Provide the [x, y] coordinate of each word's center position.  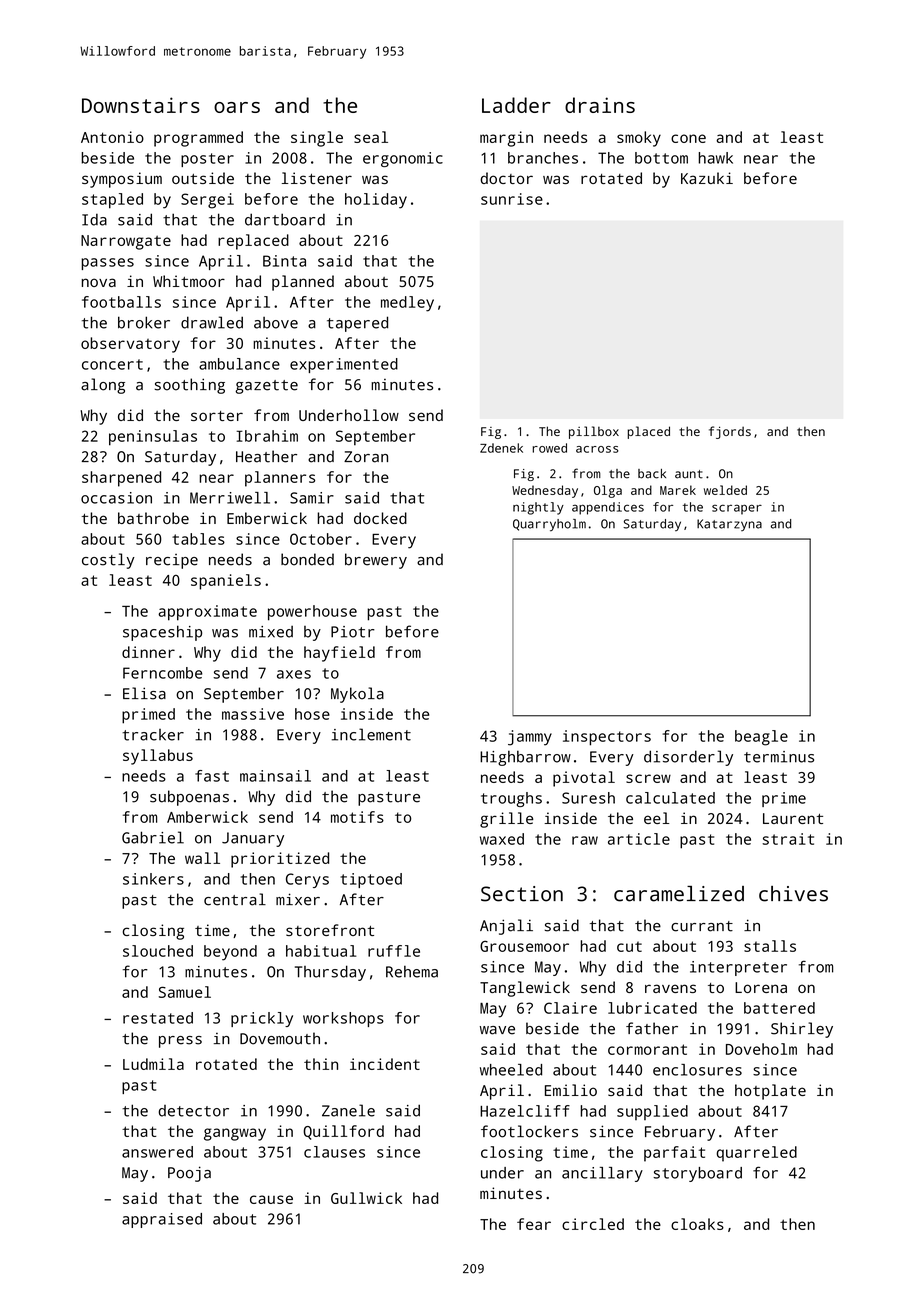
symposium [122, 180]
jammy [530, 738]
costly [108, 561]
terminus [779, 757]
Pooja [189, 1174]
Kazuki [707, 178]
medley [407, 304]
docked [380, 518]
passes [107, 264]
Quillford [343, 1132]
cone [688, 138]
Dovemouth [280, 1038]
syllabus [158, 757]
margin [506, 139]
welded [725, 490]
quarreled [756, 1154]
